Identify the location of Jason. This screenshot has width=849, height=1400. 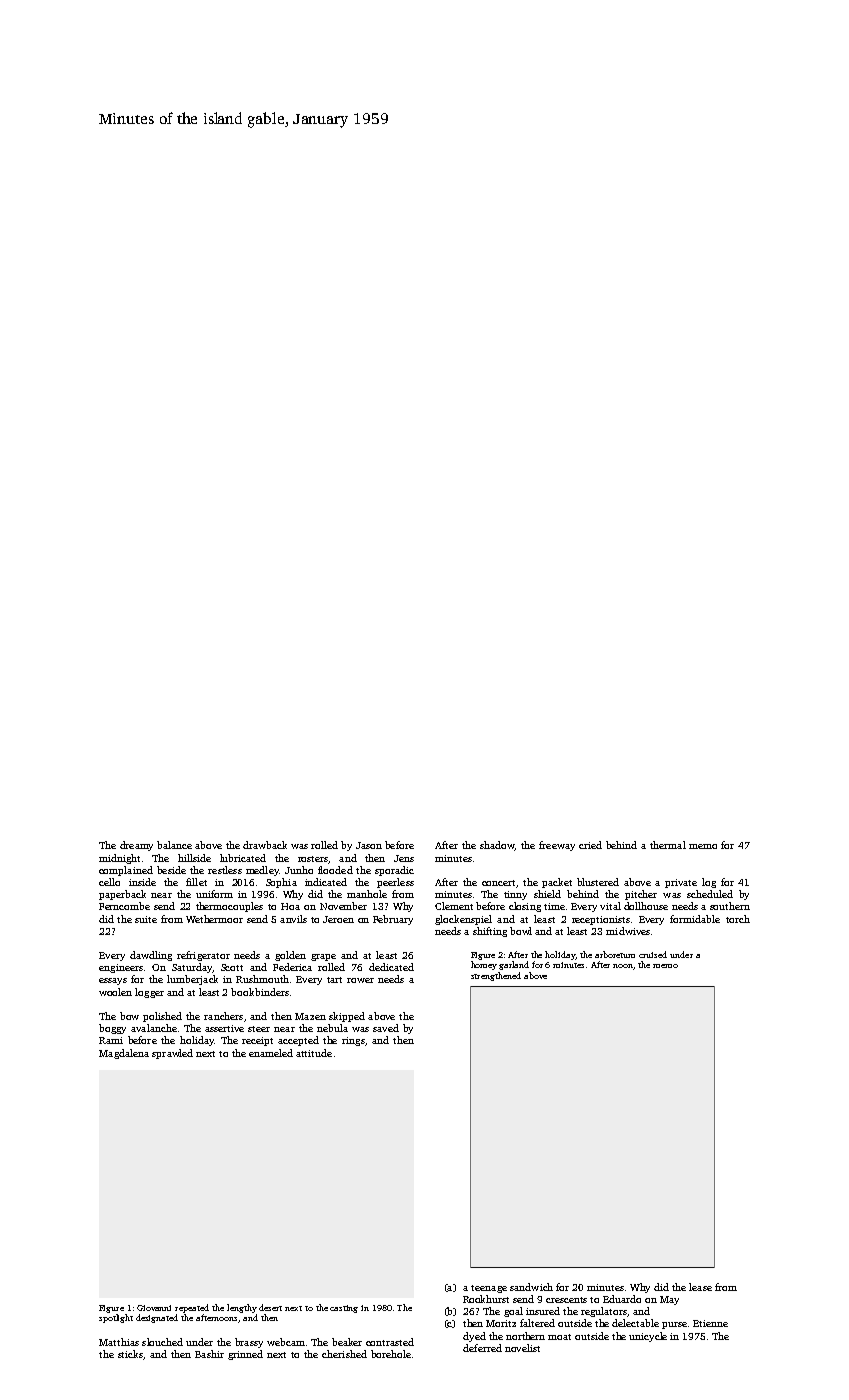
(369, 845).
